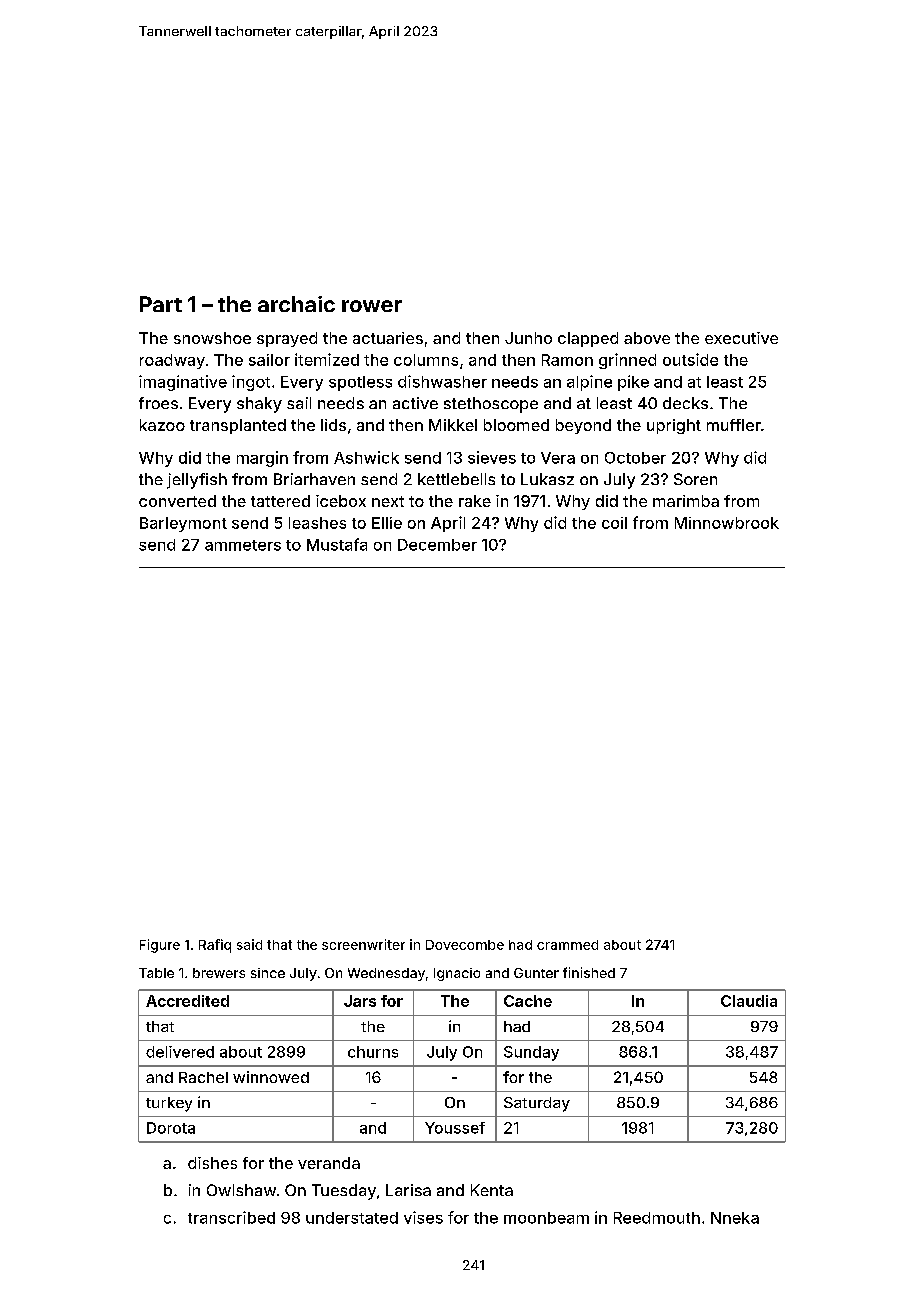 Image resolution: width=924 pixels, height=1314 pixels. Describe the element at coordinates (536, 973) in the document. I see `Gunter` at that location.
